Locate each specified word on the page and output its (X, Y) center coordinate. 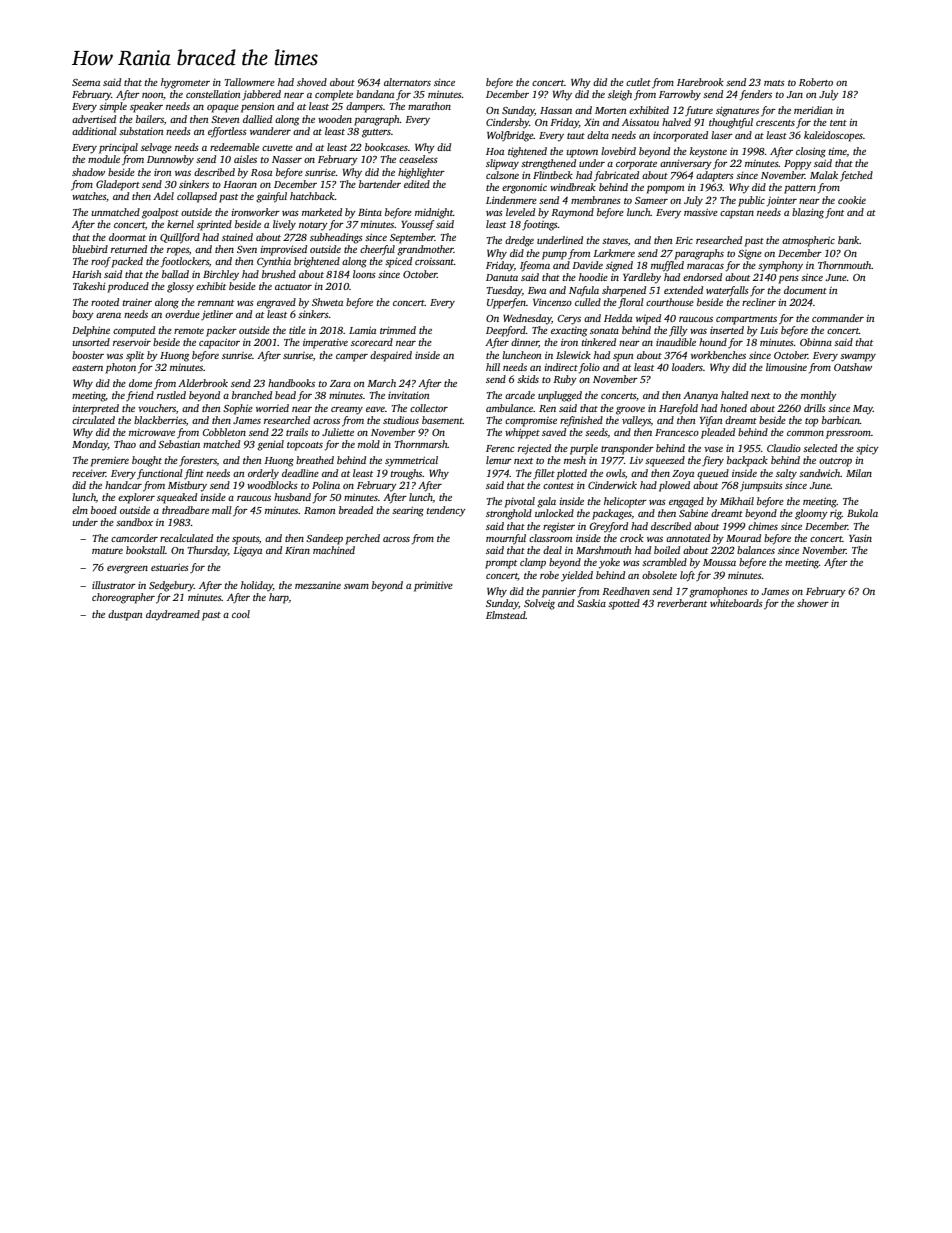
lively (284, 225)
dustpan (125, 615)
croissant (434, 261)
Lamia (362, 330)
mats (774, 83)
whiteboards (736, 603)
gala (546, 502)
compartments (746, 320)
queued (713, 474)
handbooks (291, 383)
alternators (407, 82)
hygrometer (185, 83)
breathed (315, 460)
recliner (759, 302)
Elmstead (506, 615)
